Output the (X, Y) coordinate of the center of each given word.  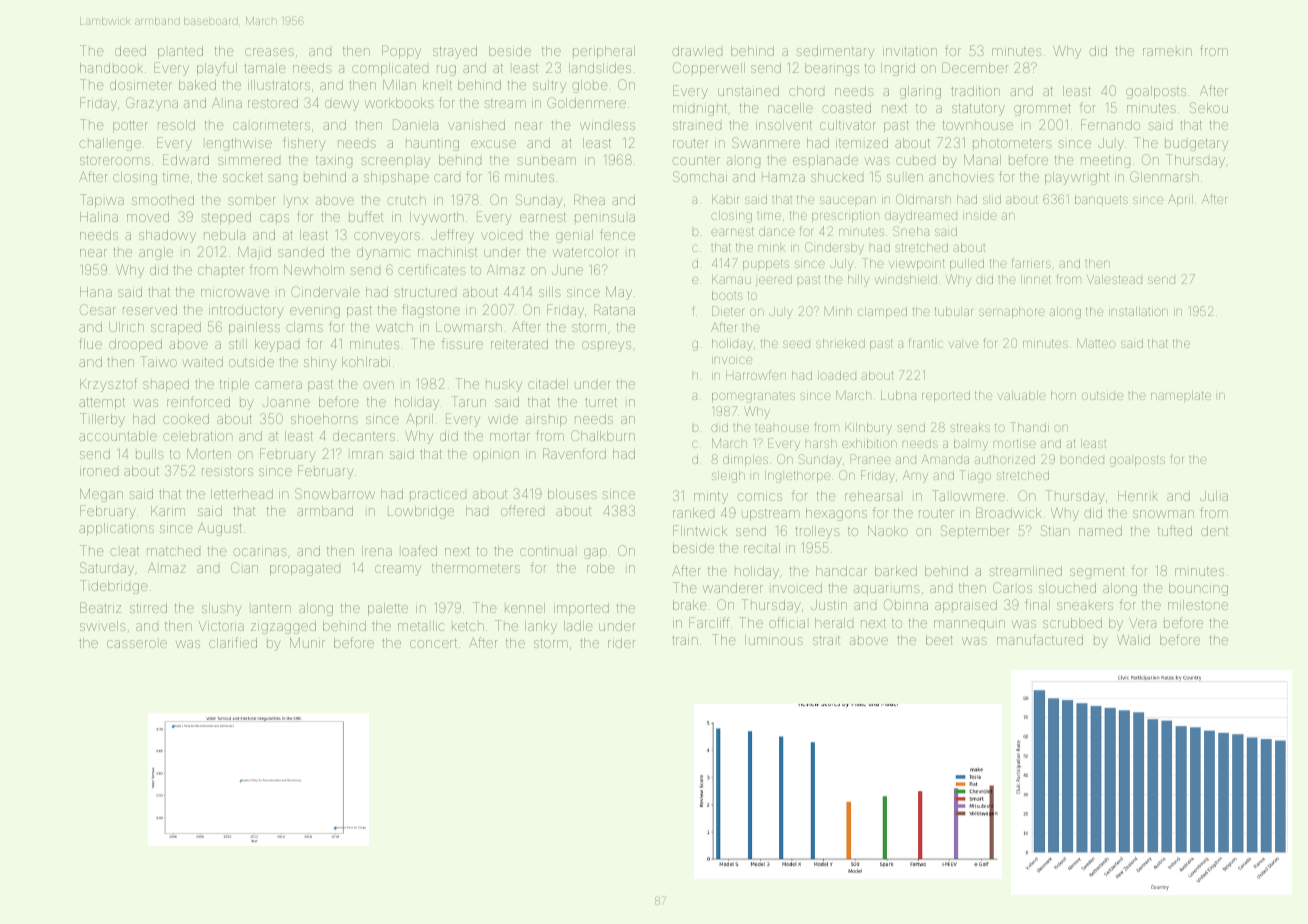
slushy (222, 609)
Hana (96, 292)
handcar (841, 571)
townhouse (978, 125)
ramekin (1167, 52)
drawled (697, 51)
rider (622, 643)
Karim (168, 511)
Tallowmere (968, 495)
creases (269, 52)
